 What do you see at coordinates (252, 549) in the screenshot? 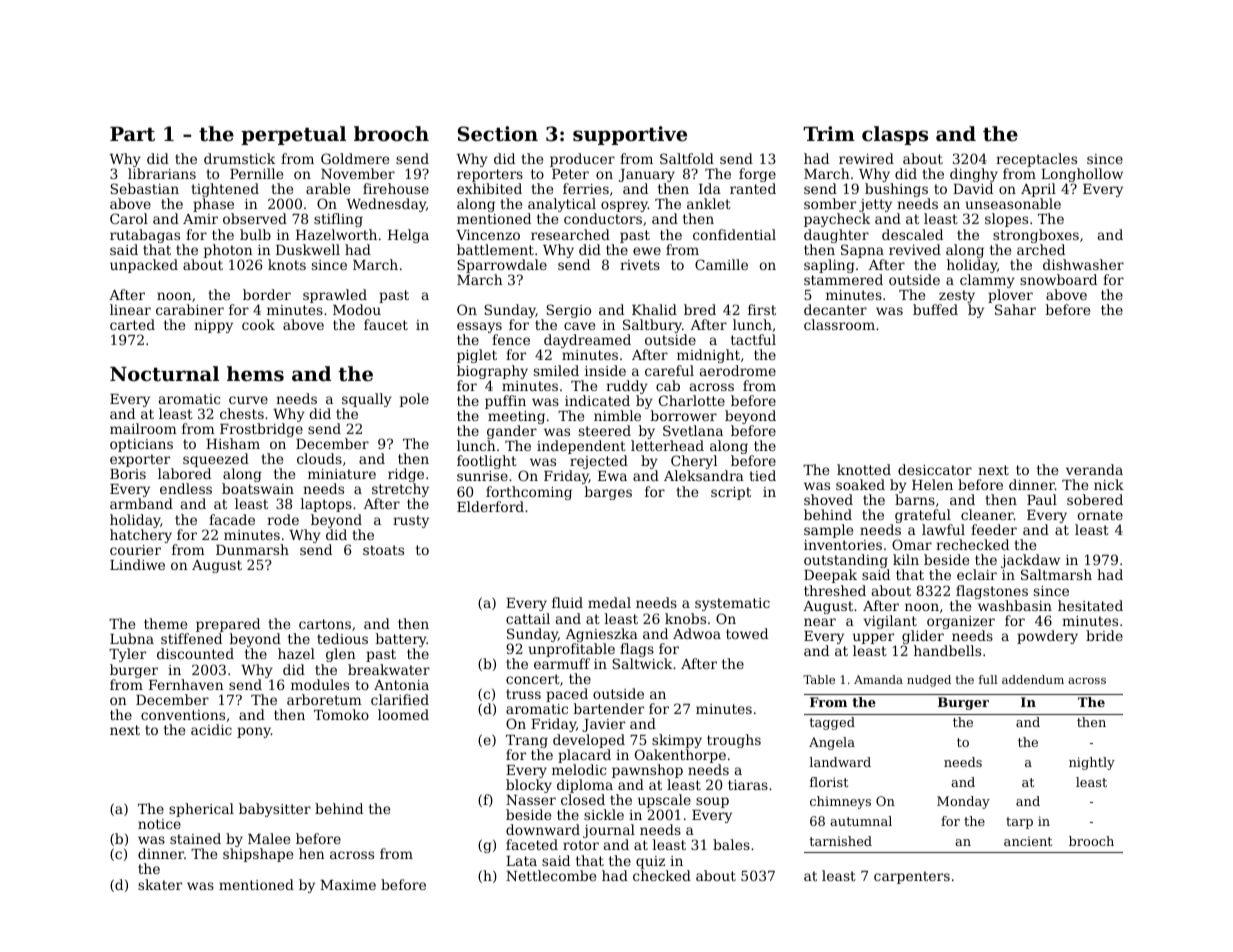
I see `Dunmarsh` at bounding box center [252, 549].
